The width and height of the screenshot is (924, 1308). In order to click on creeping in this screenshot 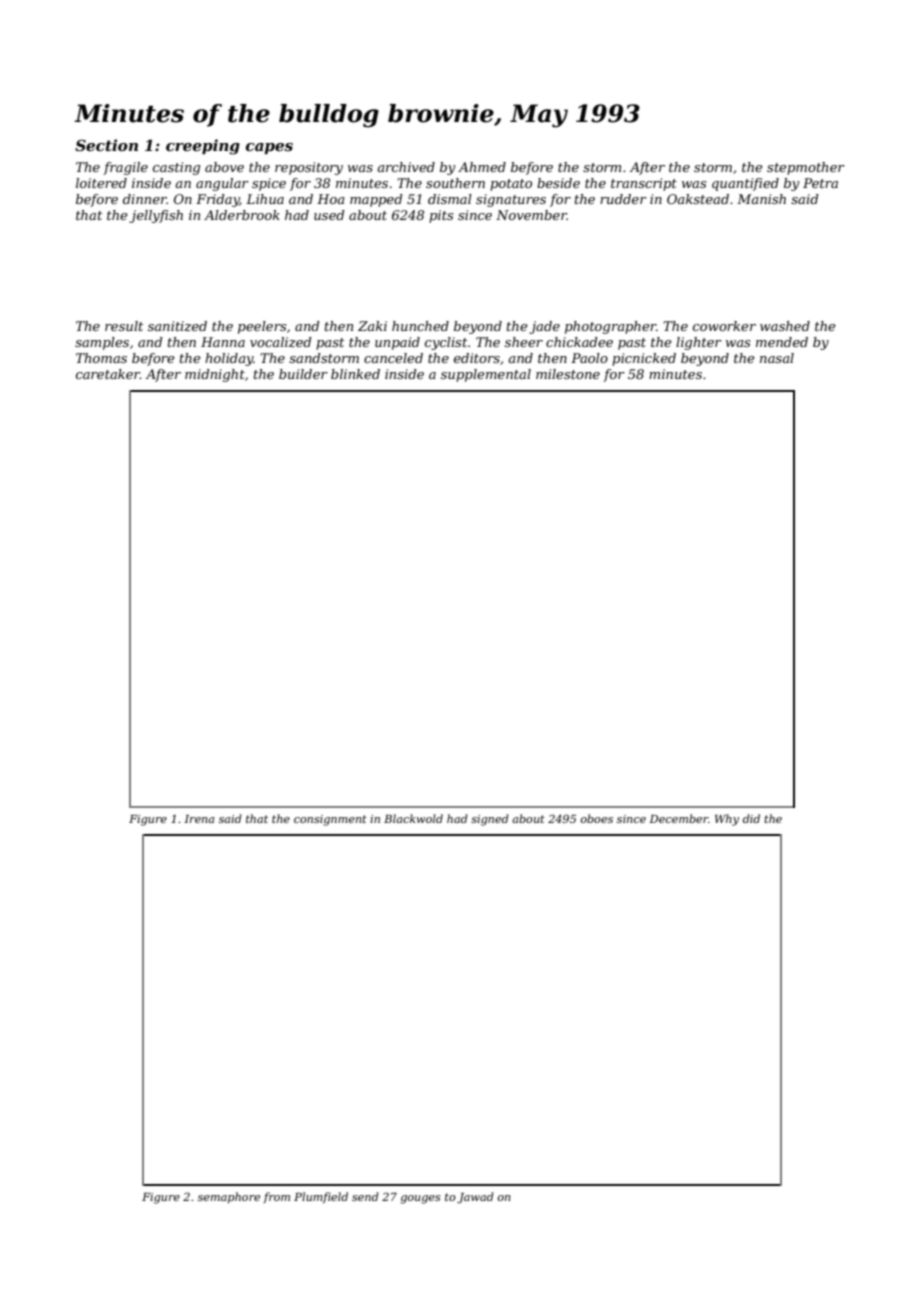, I will do `click(203, 147)`.
